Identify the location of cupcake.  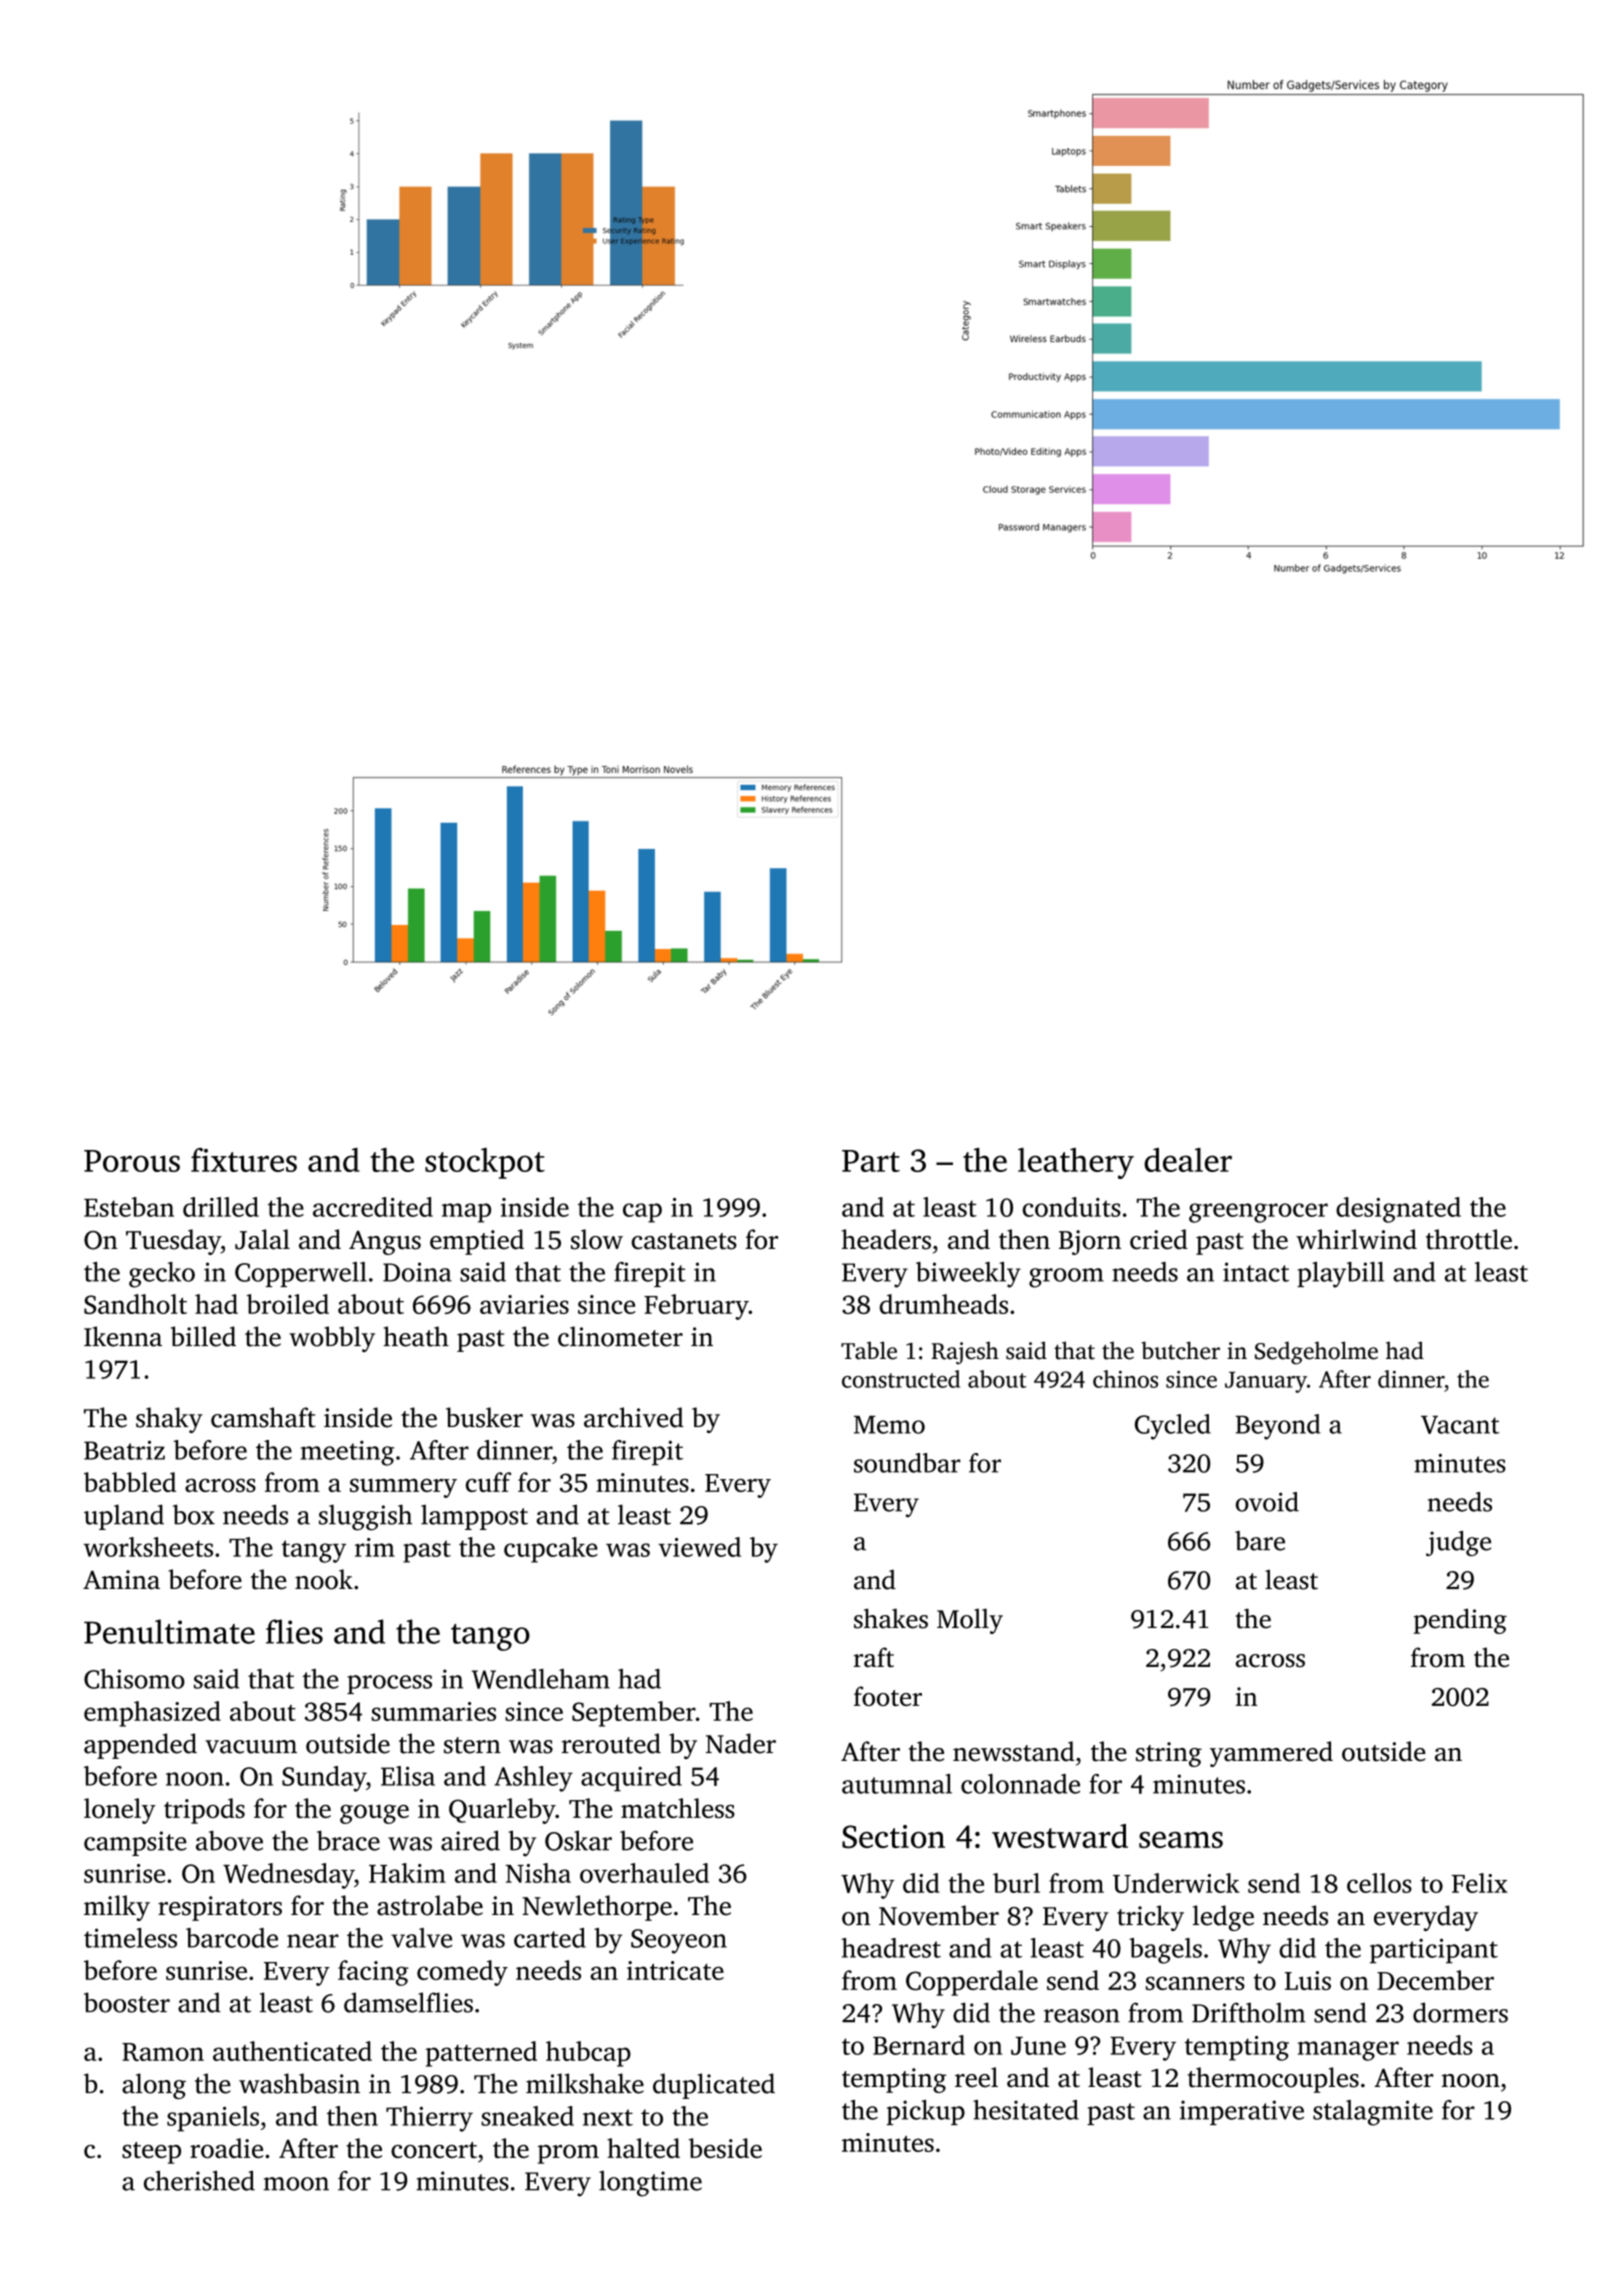
(551, 1550).
